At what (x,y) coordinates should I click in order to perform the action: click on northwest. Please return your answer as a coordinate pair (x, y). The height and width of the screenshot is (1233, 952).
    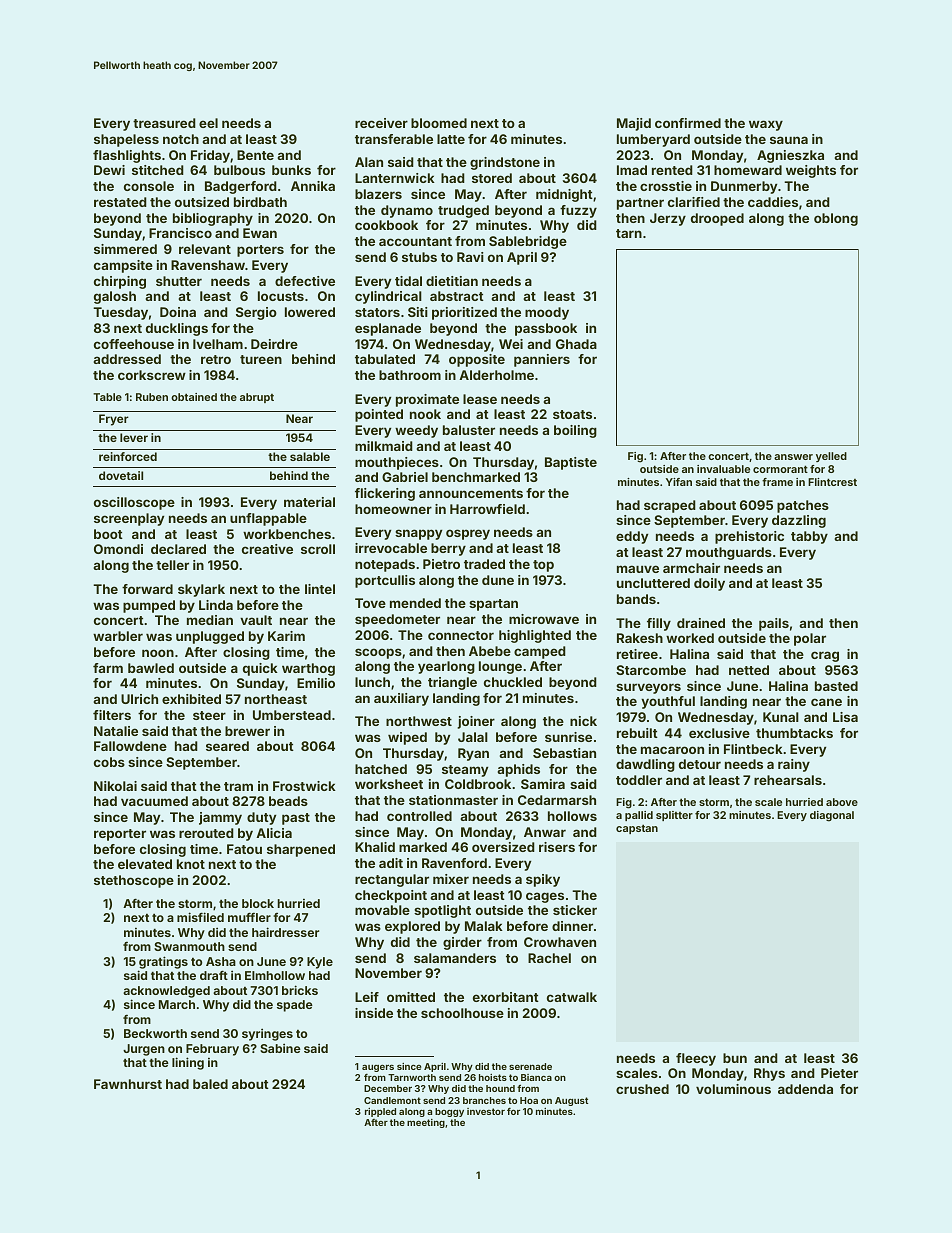
    Looking at the image, I should click on (419, 721).
